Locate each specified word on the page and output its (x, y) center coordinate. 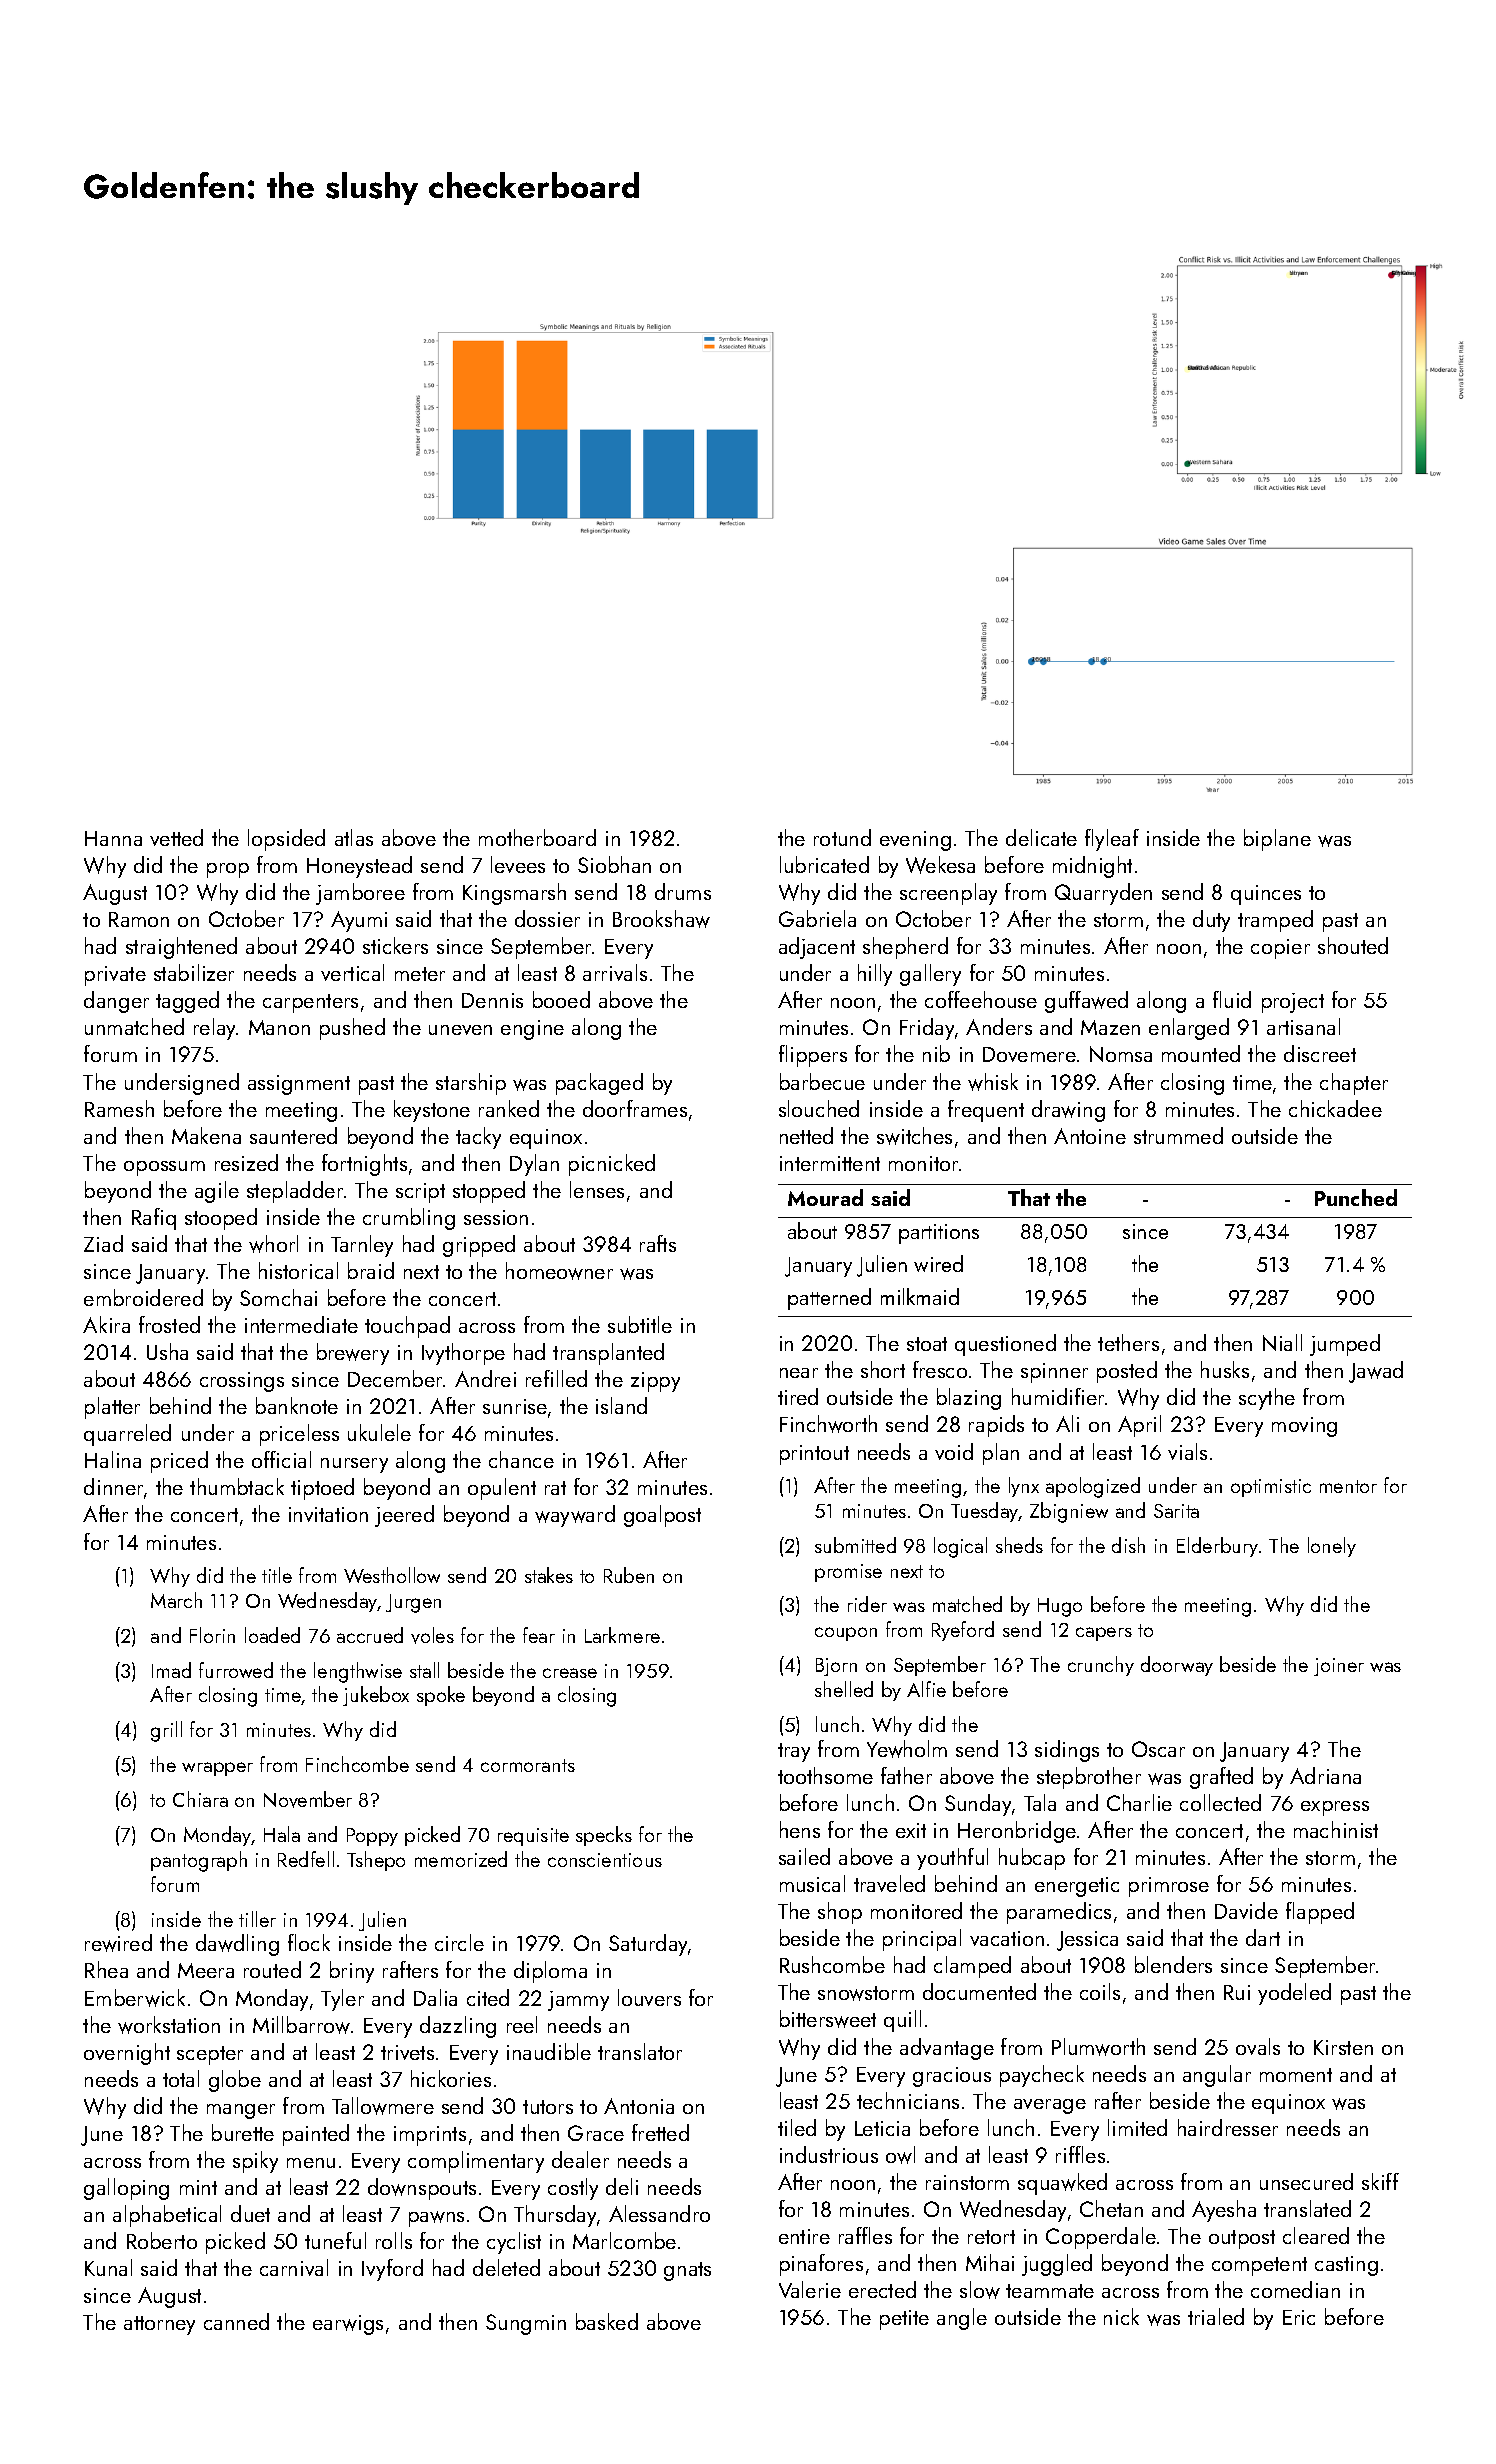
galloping (126, 2189)
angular (1217, 2076)
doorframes (635, 1108)
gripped (479, 1246)
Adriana (1325, 1775)
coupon (846, 1634)
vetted (176, 837)
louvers (649, 1997)
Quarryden (1103, 894)
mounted (1201, 1053)
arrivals (615, 972)
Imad (171, 1670)
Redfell (306, 1859)
